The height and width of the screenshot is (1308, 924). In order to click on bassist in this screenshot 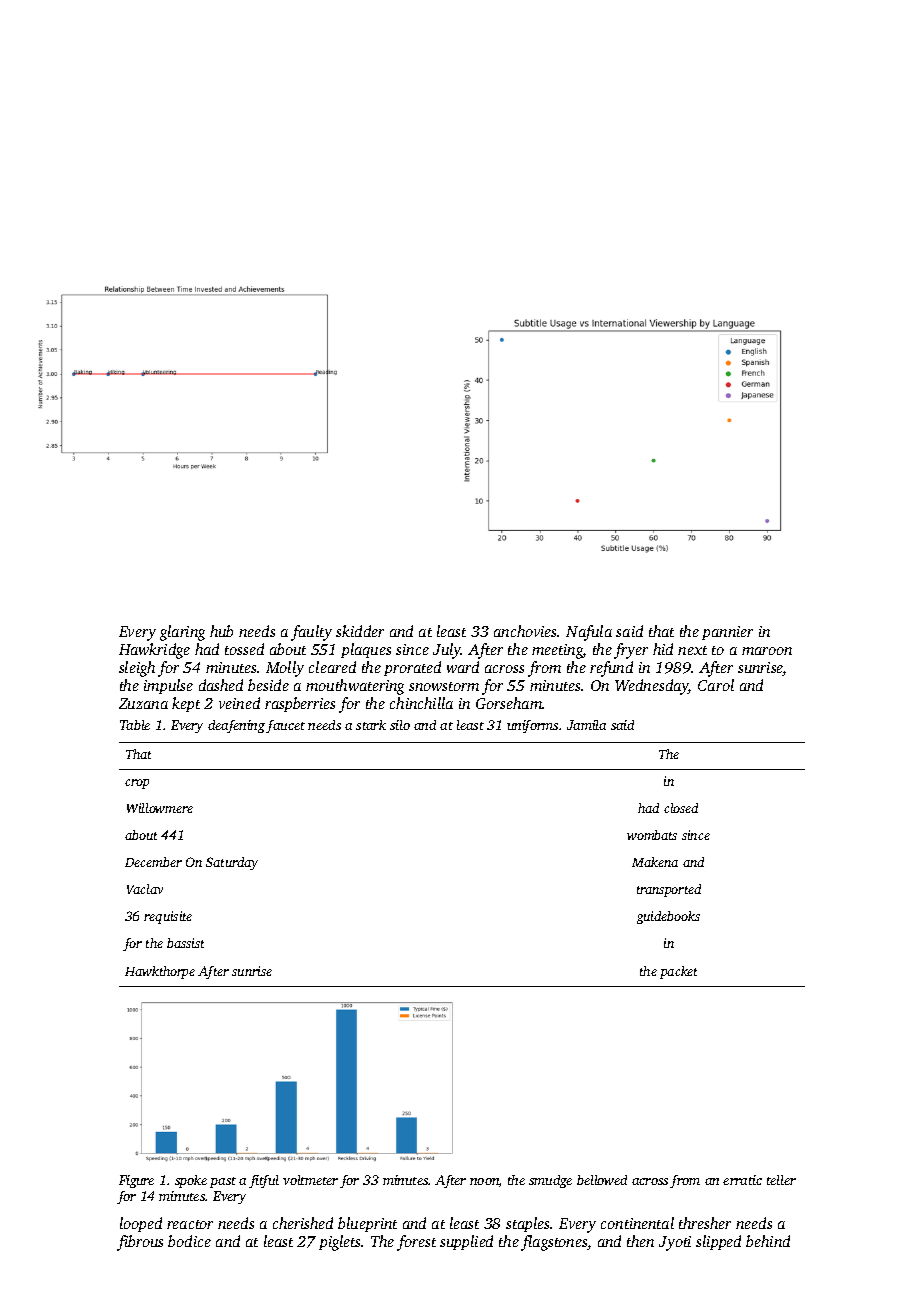, I will do `click(185, 943)`.
